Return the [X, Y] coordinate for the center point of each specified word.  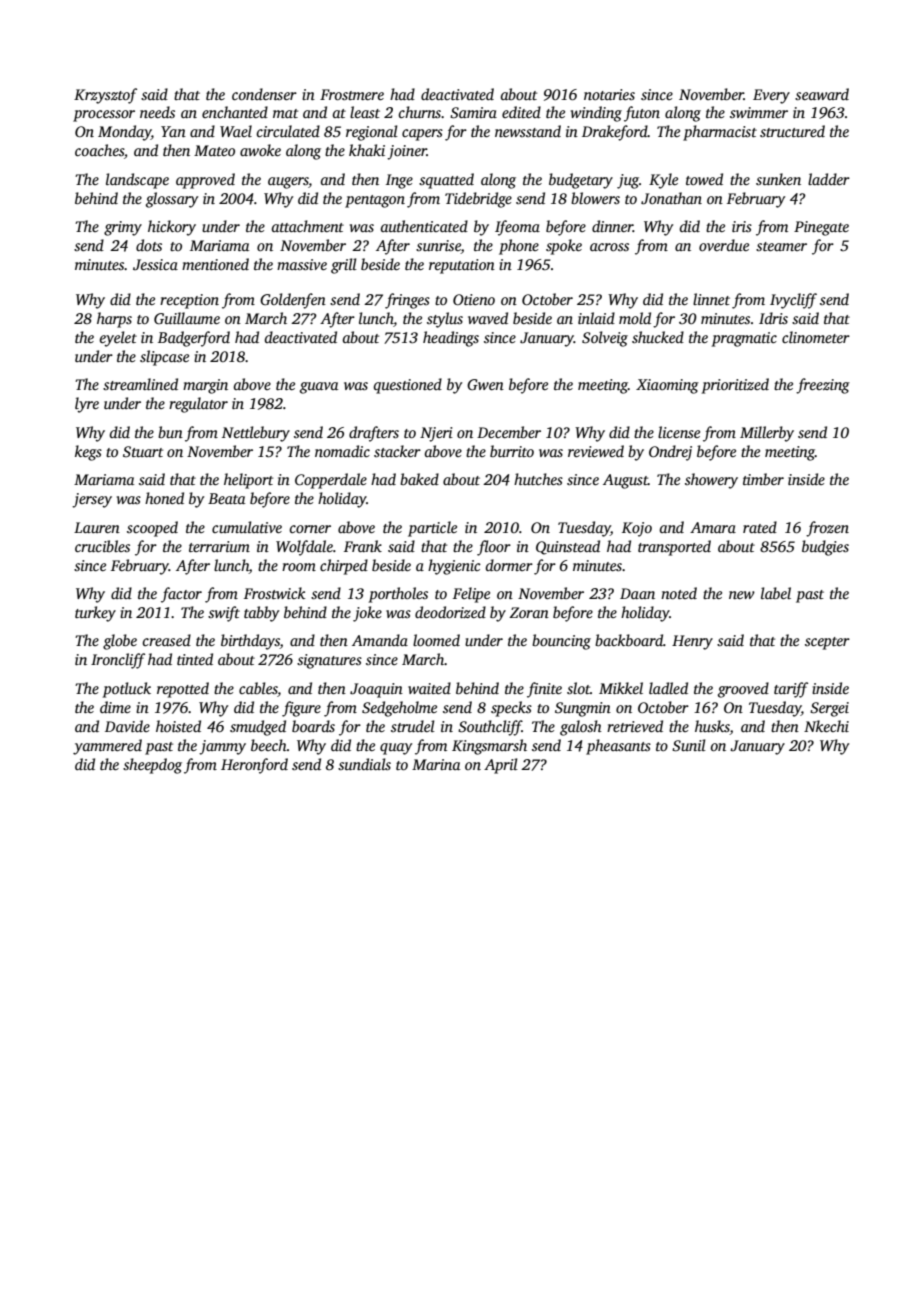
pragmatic [744, 339]
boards [313, 726]
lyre [87, 405]
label [776, 593]
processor [104, 116]
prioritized [735, 386]
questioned [407, 386]
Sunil [689, 745]
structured [792, 131]
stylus [445, 320]
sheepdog [152, 766]
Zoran [529, 612]
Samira [473, 113]
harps [114, 320]
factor [181, 595]
